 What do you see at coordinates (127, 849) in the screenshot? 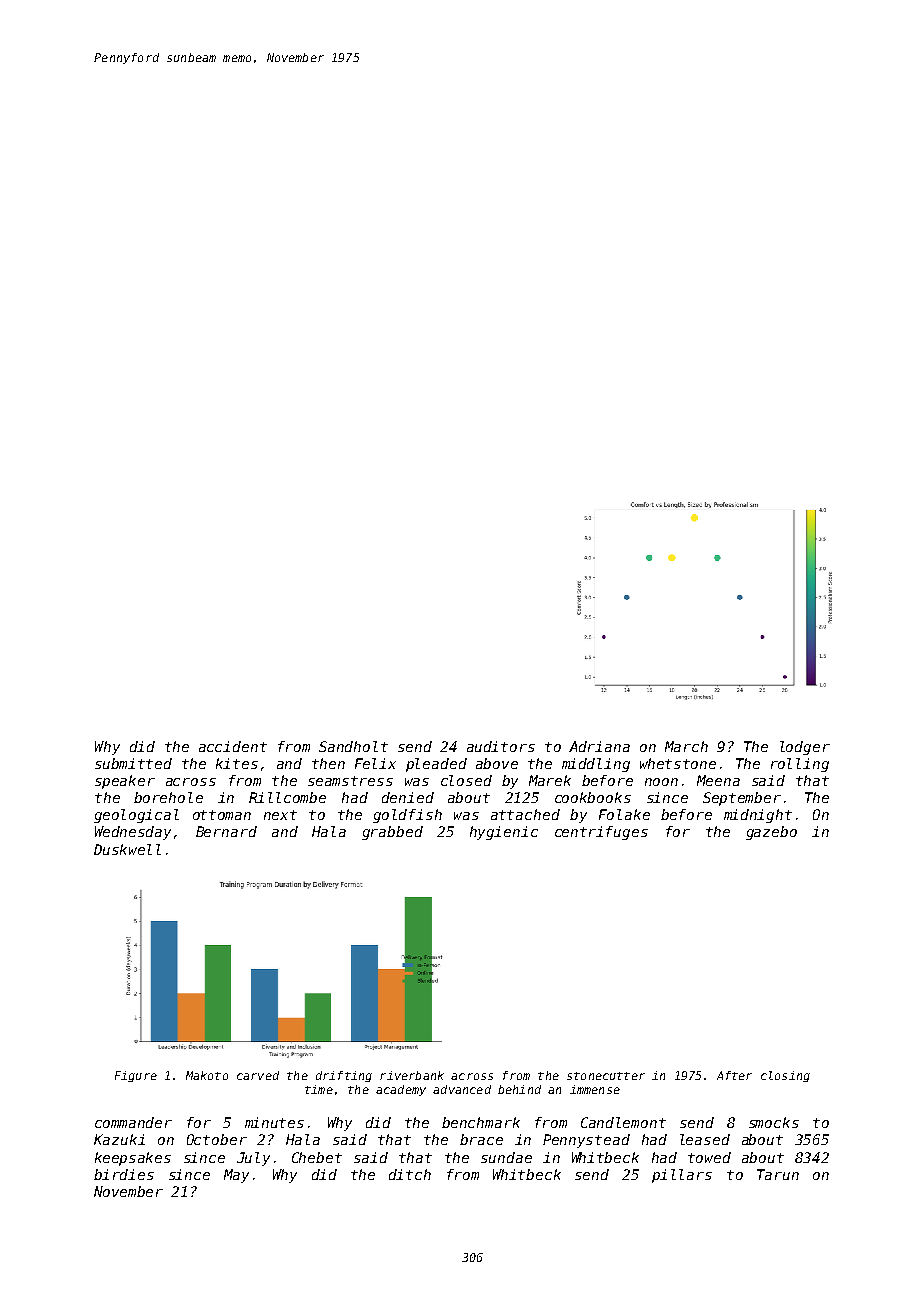
I see `Duskwell` at bounding box center [127, 849].
